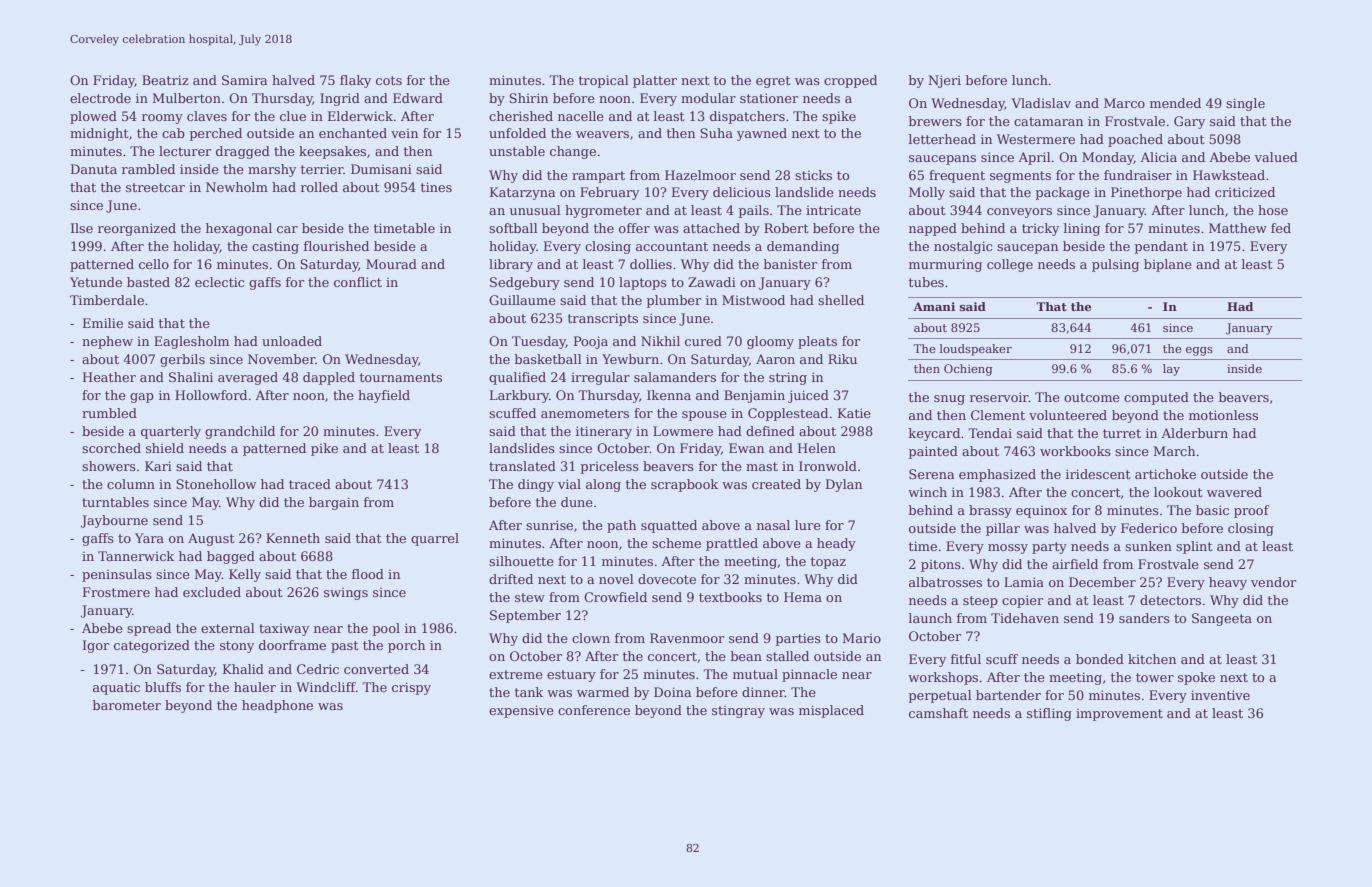  Describe the element at coordinates (944, 81) in the screenshot. I see `Njeri` at that location.
